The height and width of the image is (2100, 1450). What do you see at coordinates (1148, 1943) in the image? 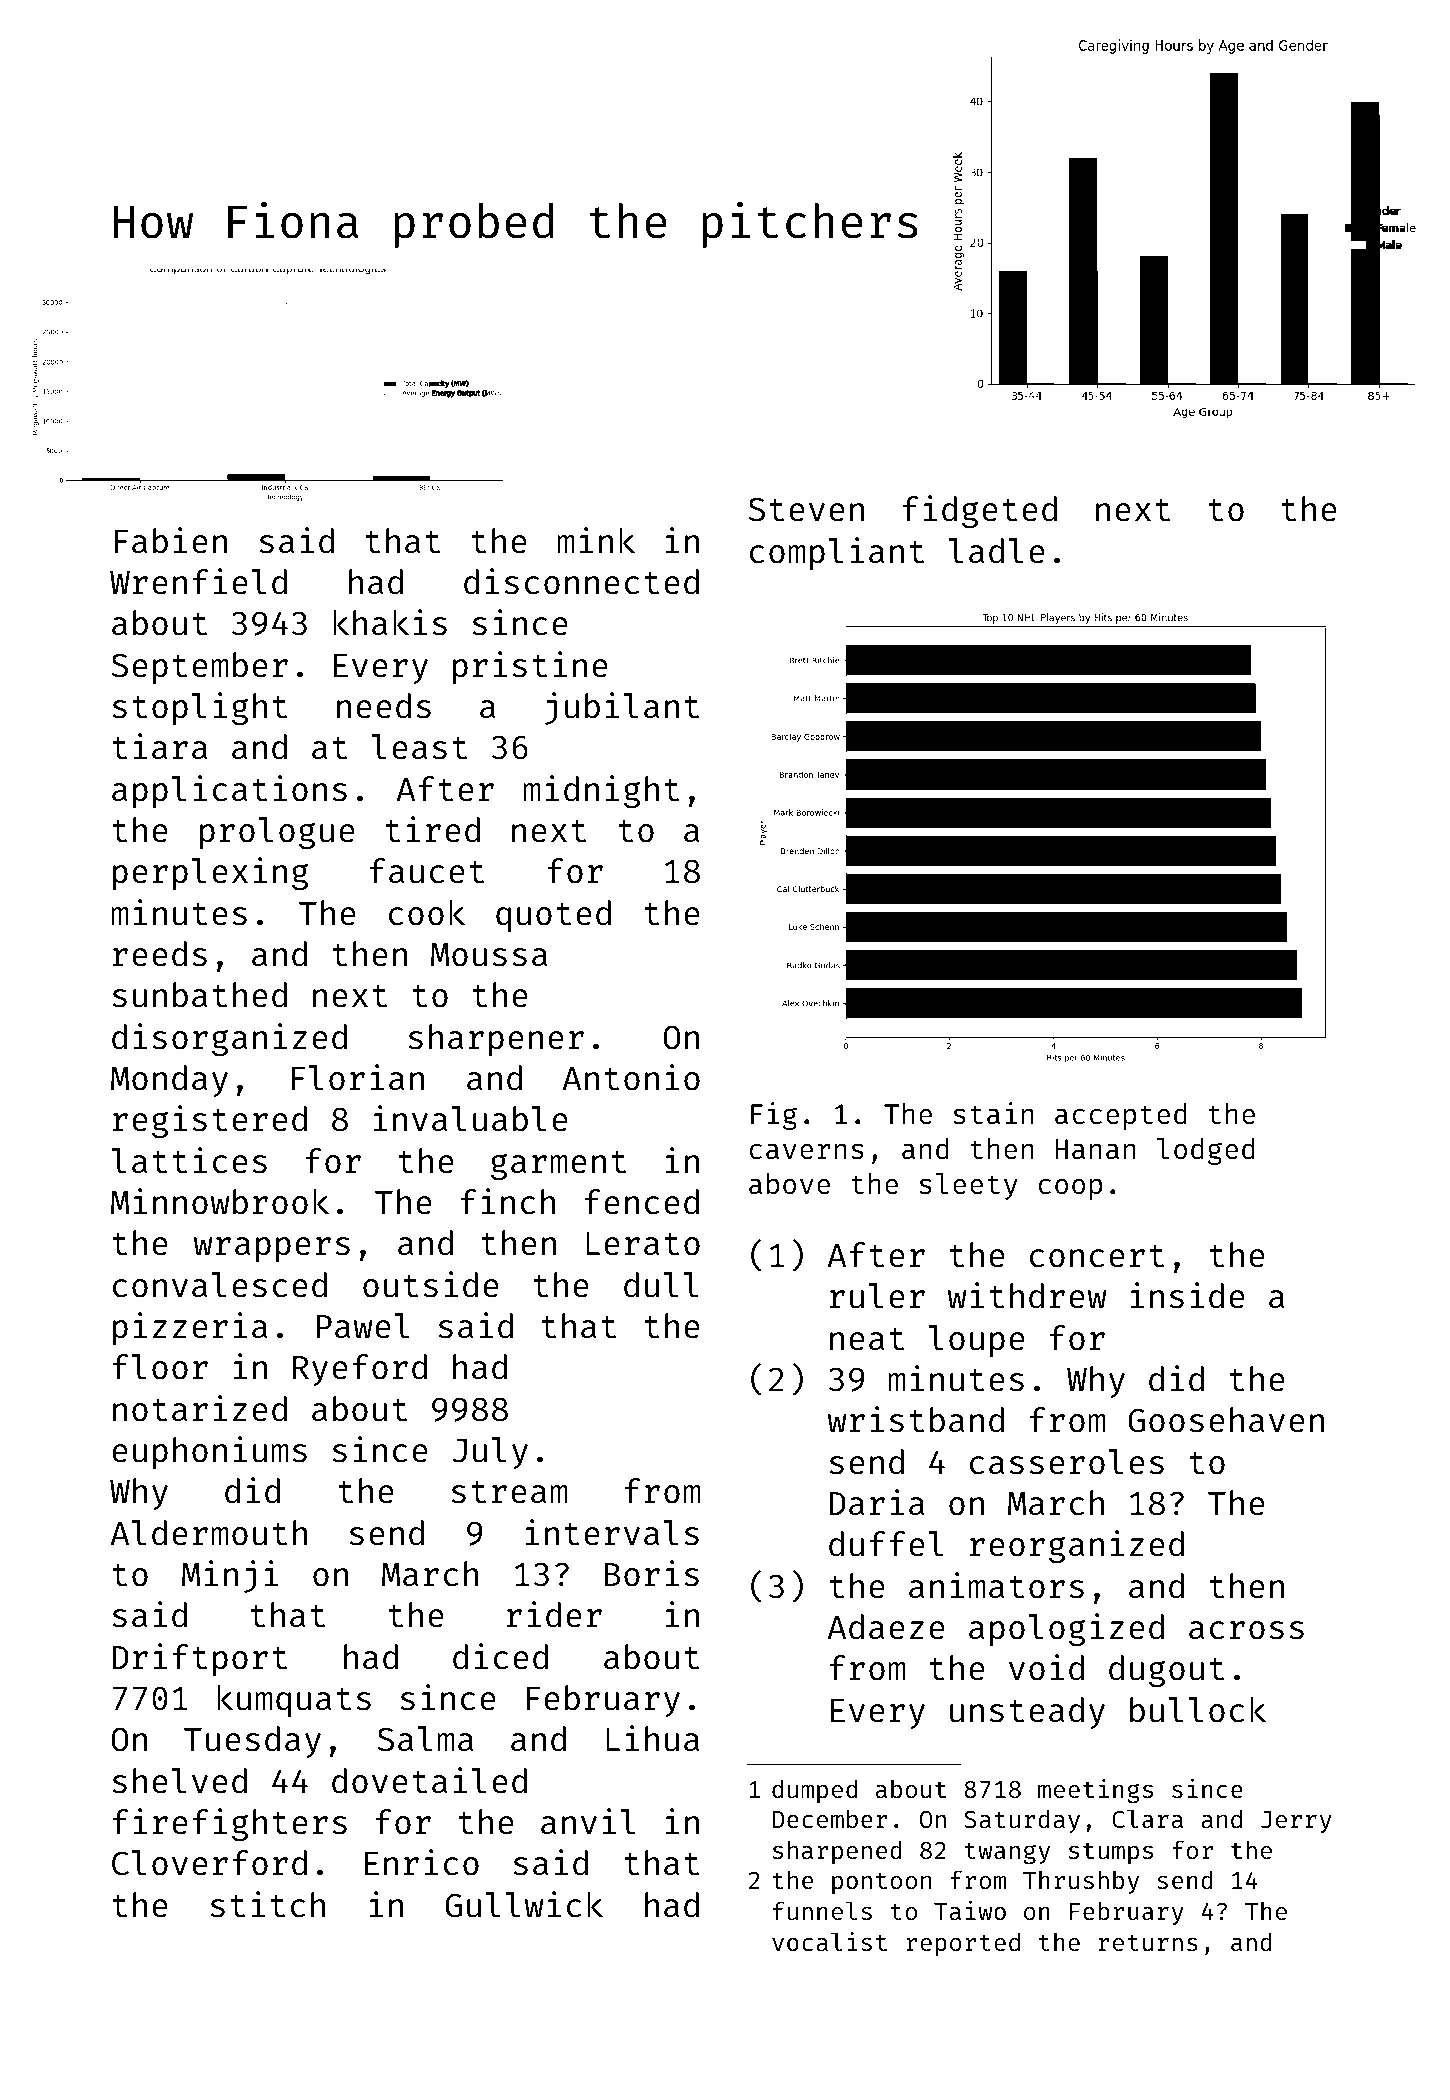
I see `returns` at bounding box center [1148, 1943].
